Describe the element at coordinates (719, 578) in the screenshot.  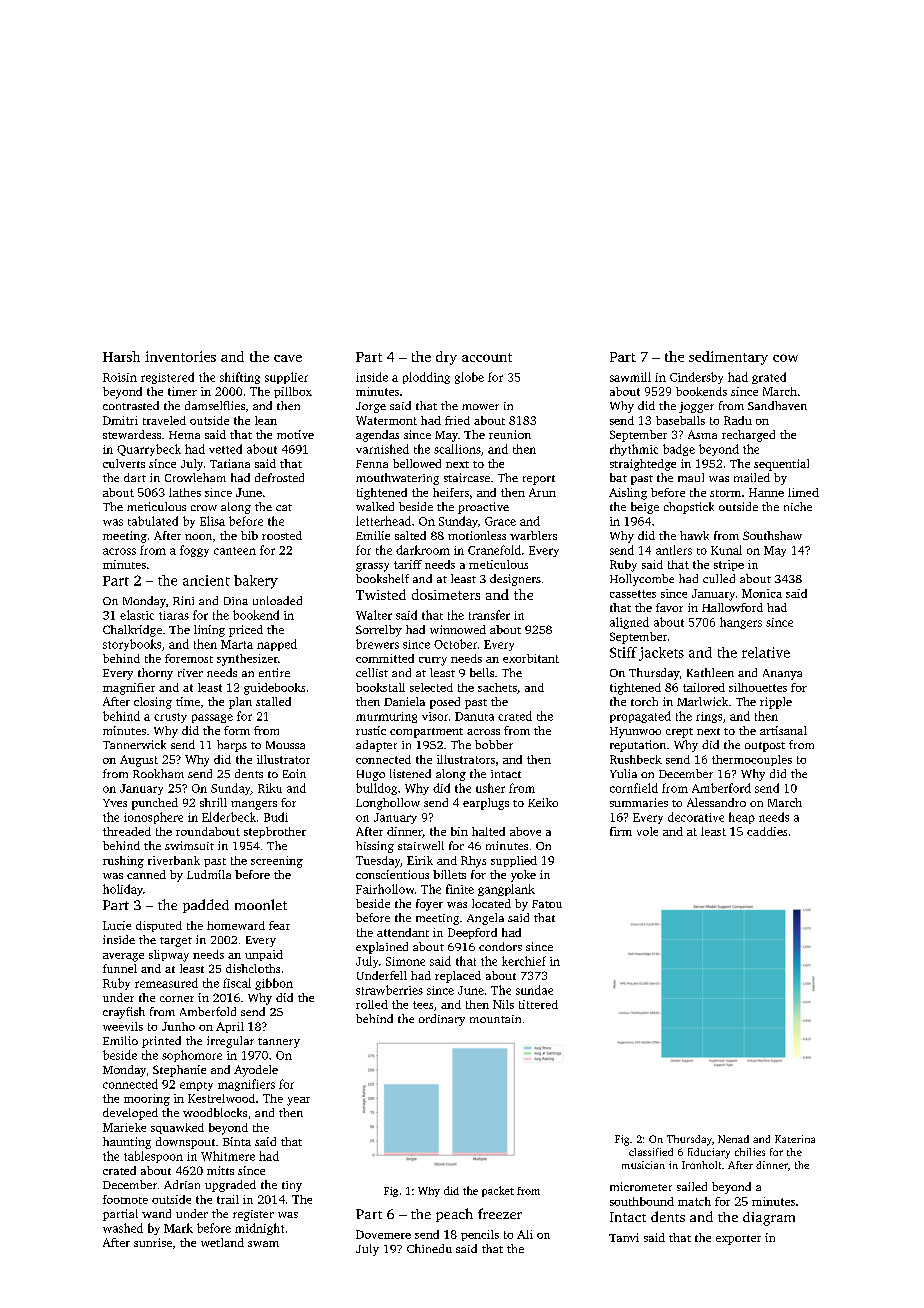
I see `culled` at that location.
